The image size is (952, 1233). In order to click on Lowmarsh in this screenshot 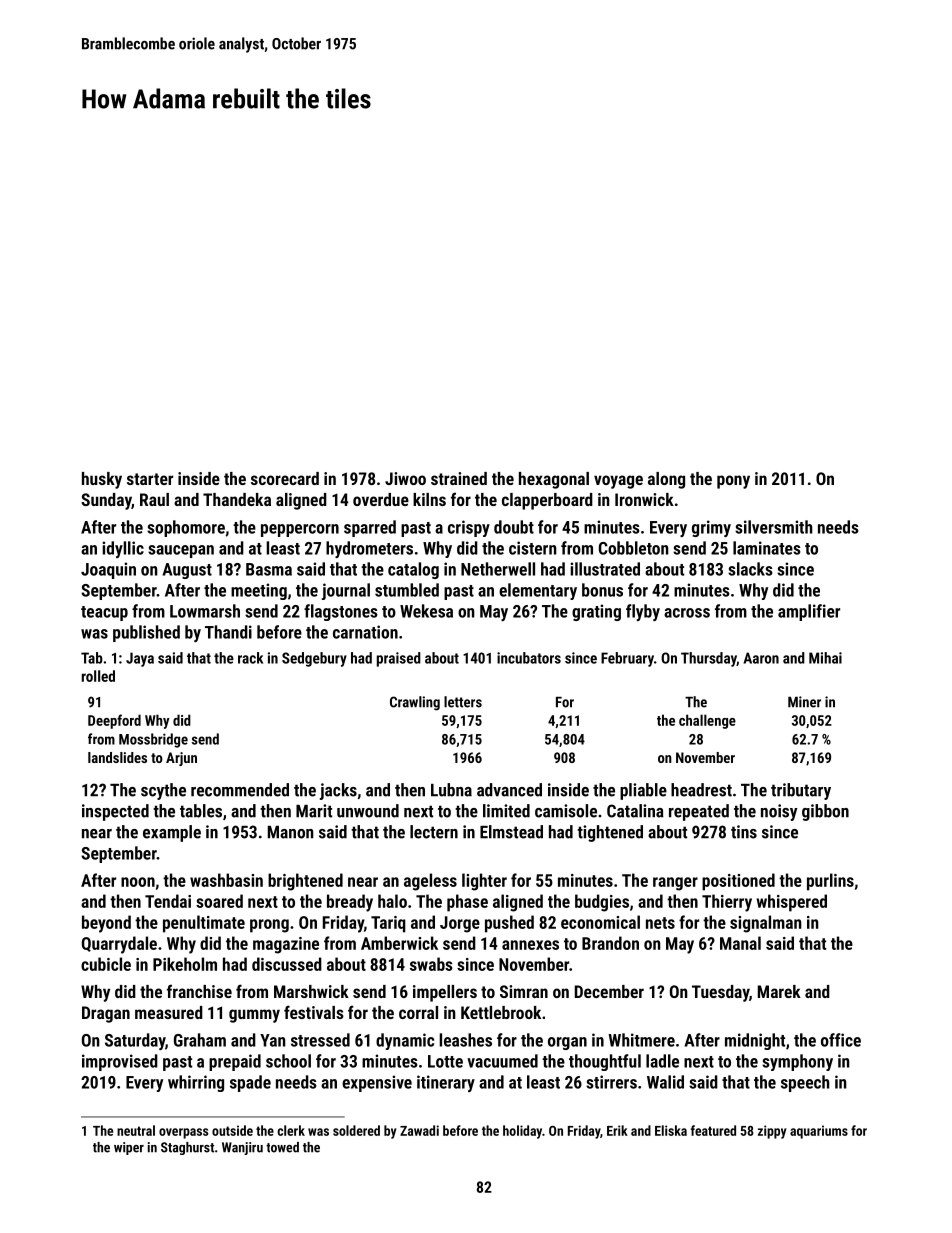, I will do `click(205, 611)`.
